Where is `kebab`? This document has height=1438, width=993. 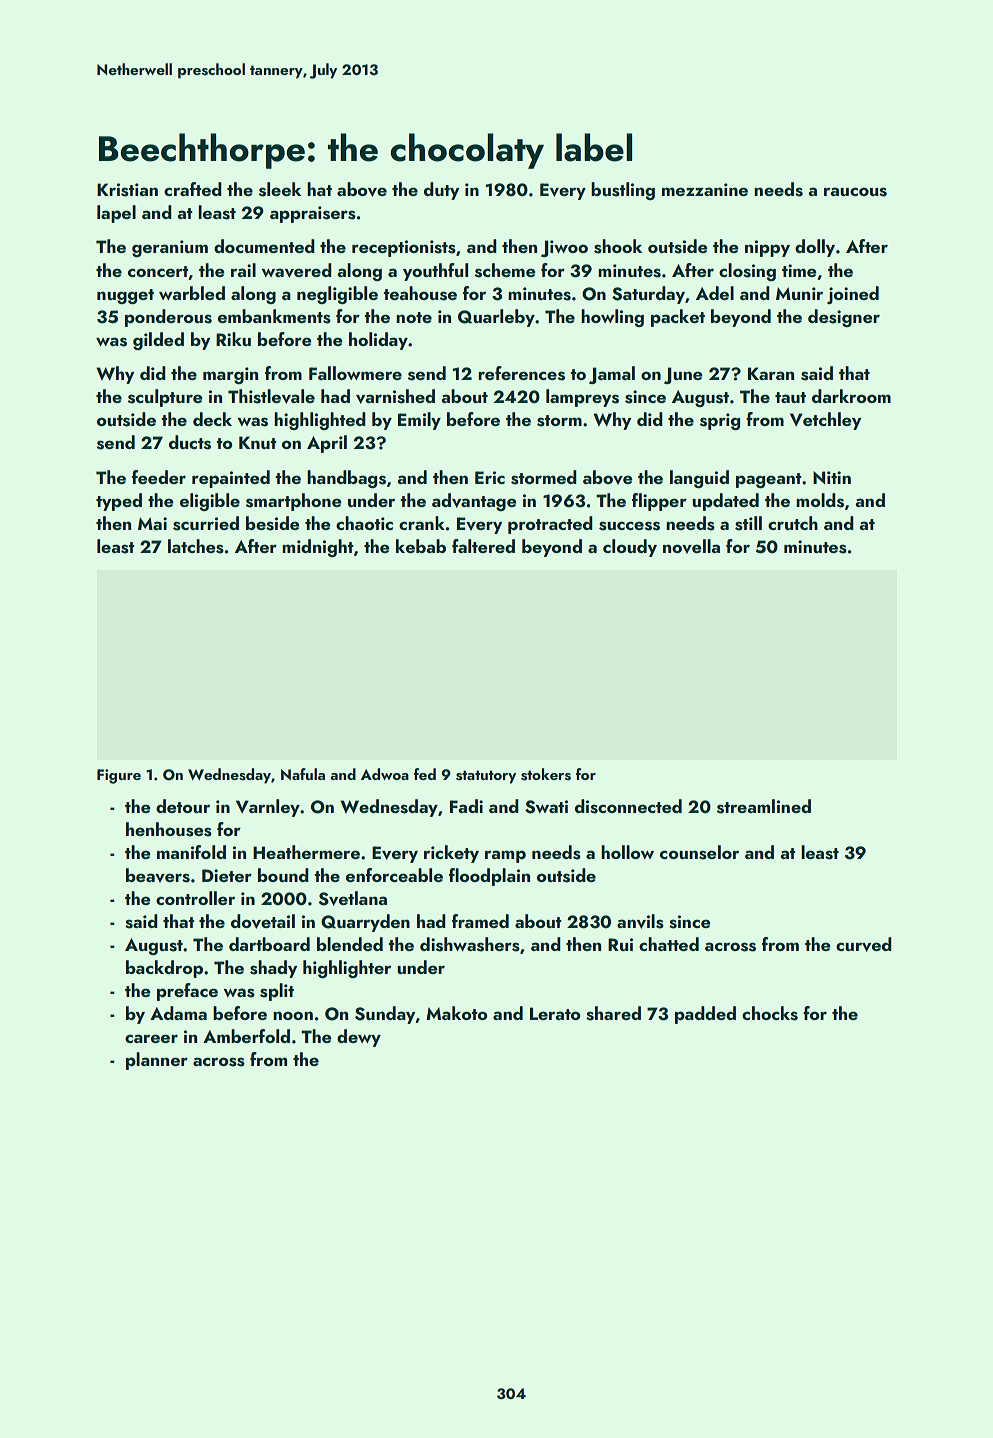
kebab is located at coordinates (421, 546).
